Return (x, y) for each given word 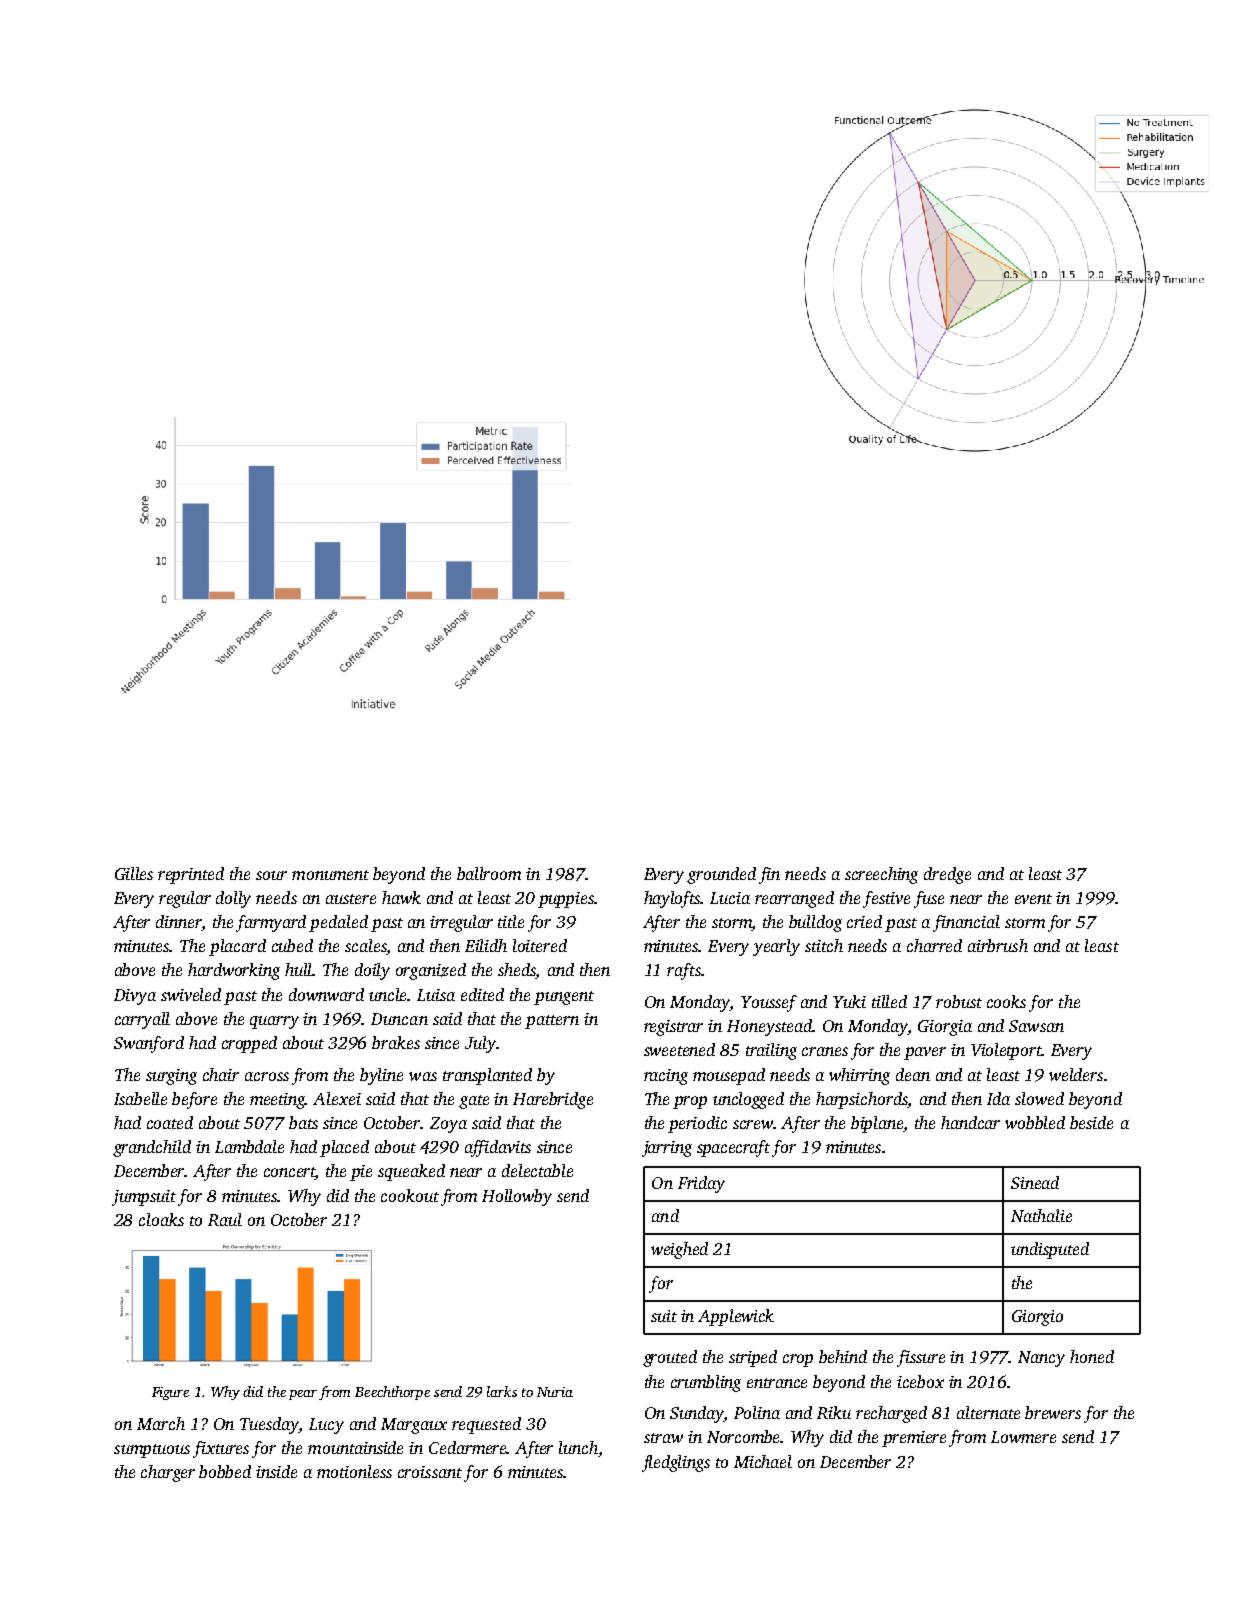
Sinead (1035, 1182)
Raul (225, 1219)
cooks (1006, 1001)
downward (326, 994)
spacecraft (733, 1148)
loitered (540, 945)
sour (271, 875)
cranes (825, 1051)
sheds (517, 971)
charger (168, 1473)
